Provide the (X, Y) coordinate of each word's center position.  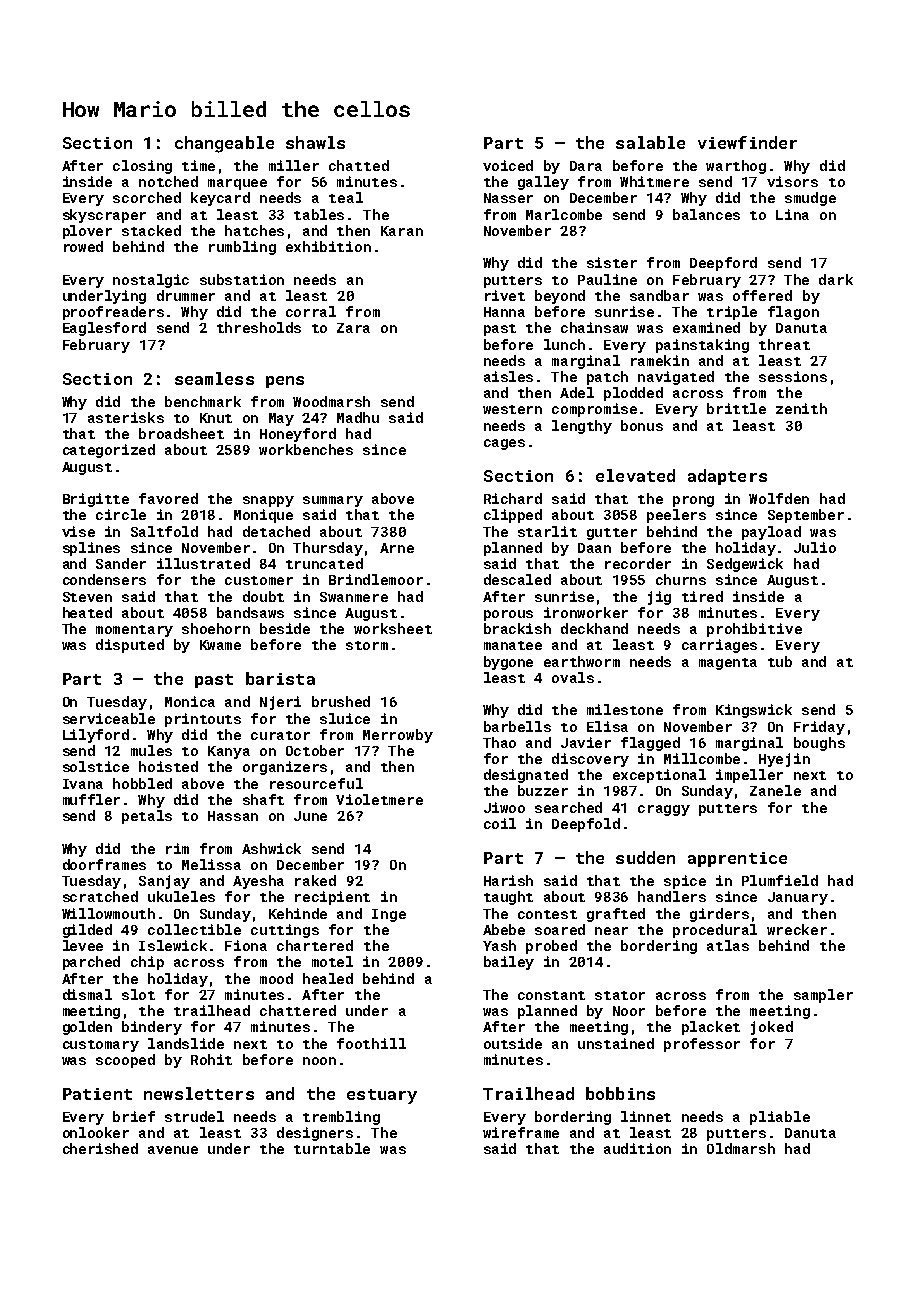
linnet (646, 1116)
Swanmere (354, 597)
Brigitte (96, 500)
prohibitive (754, 630)
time (198, 165)
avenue (173, 1150)
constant (551, 995)
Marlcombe (564, 214)
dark (836, 279)
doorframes (104, 864)
